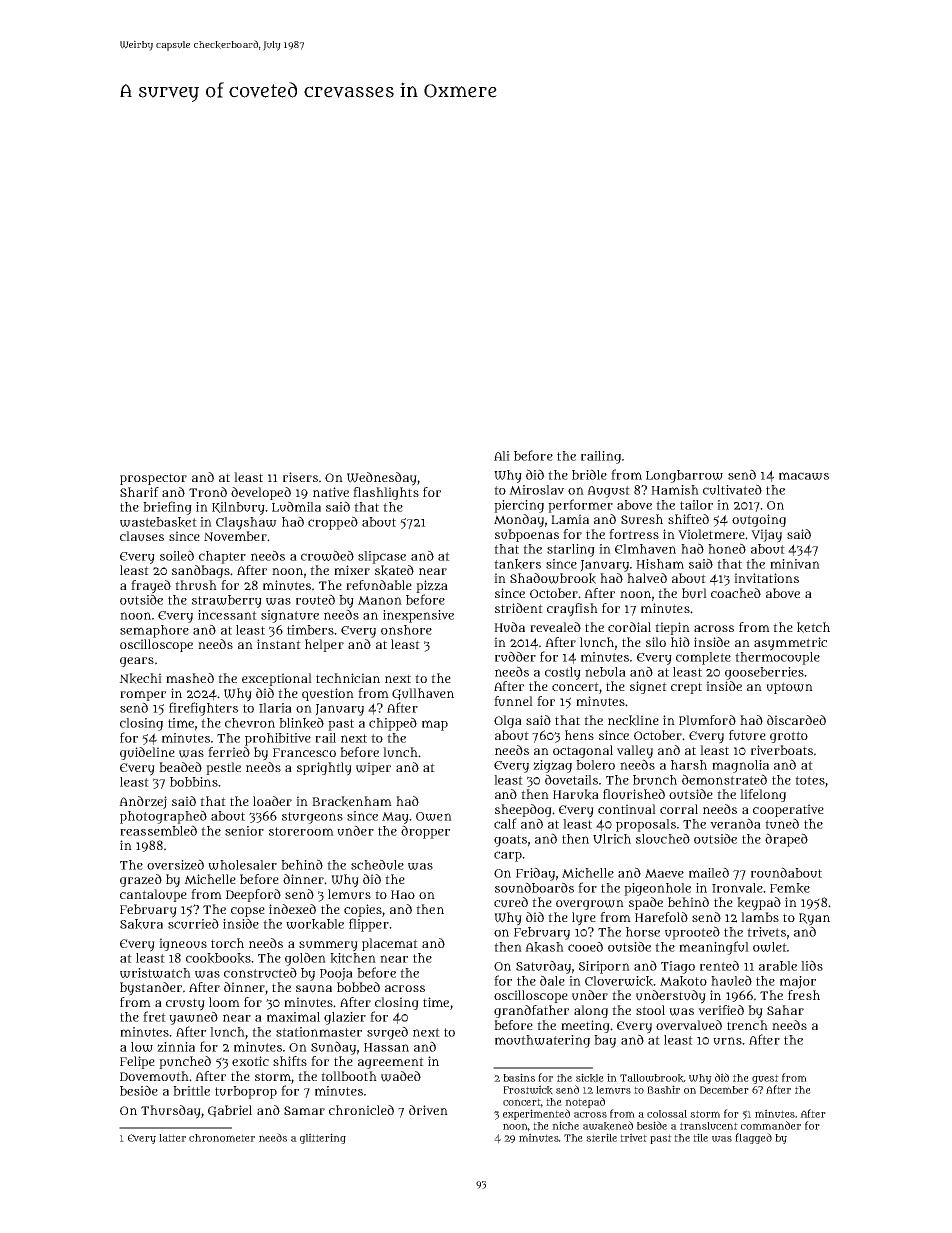 Image resolution: width=952 pixels, height=1233 pixels. What do you see at coordinates (193, 923) in the image?
I see `scurried` at bounding box center [193, 923].
